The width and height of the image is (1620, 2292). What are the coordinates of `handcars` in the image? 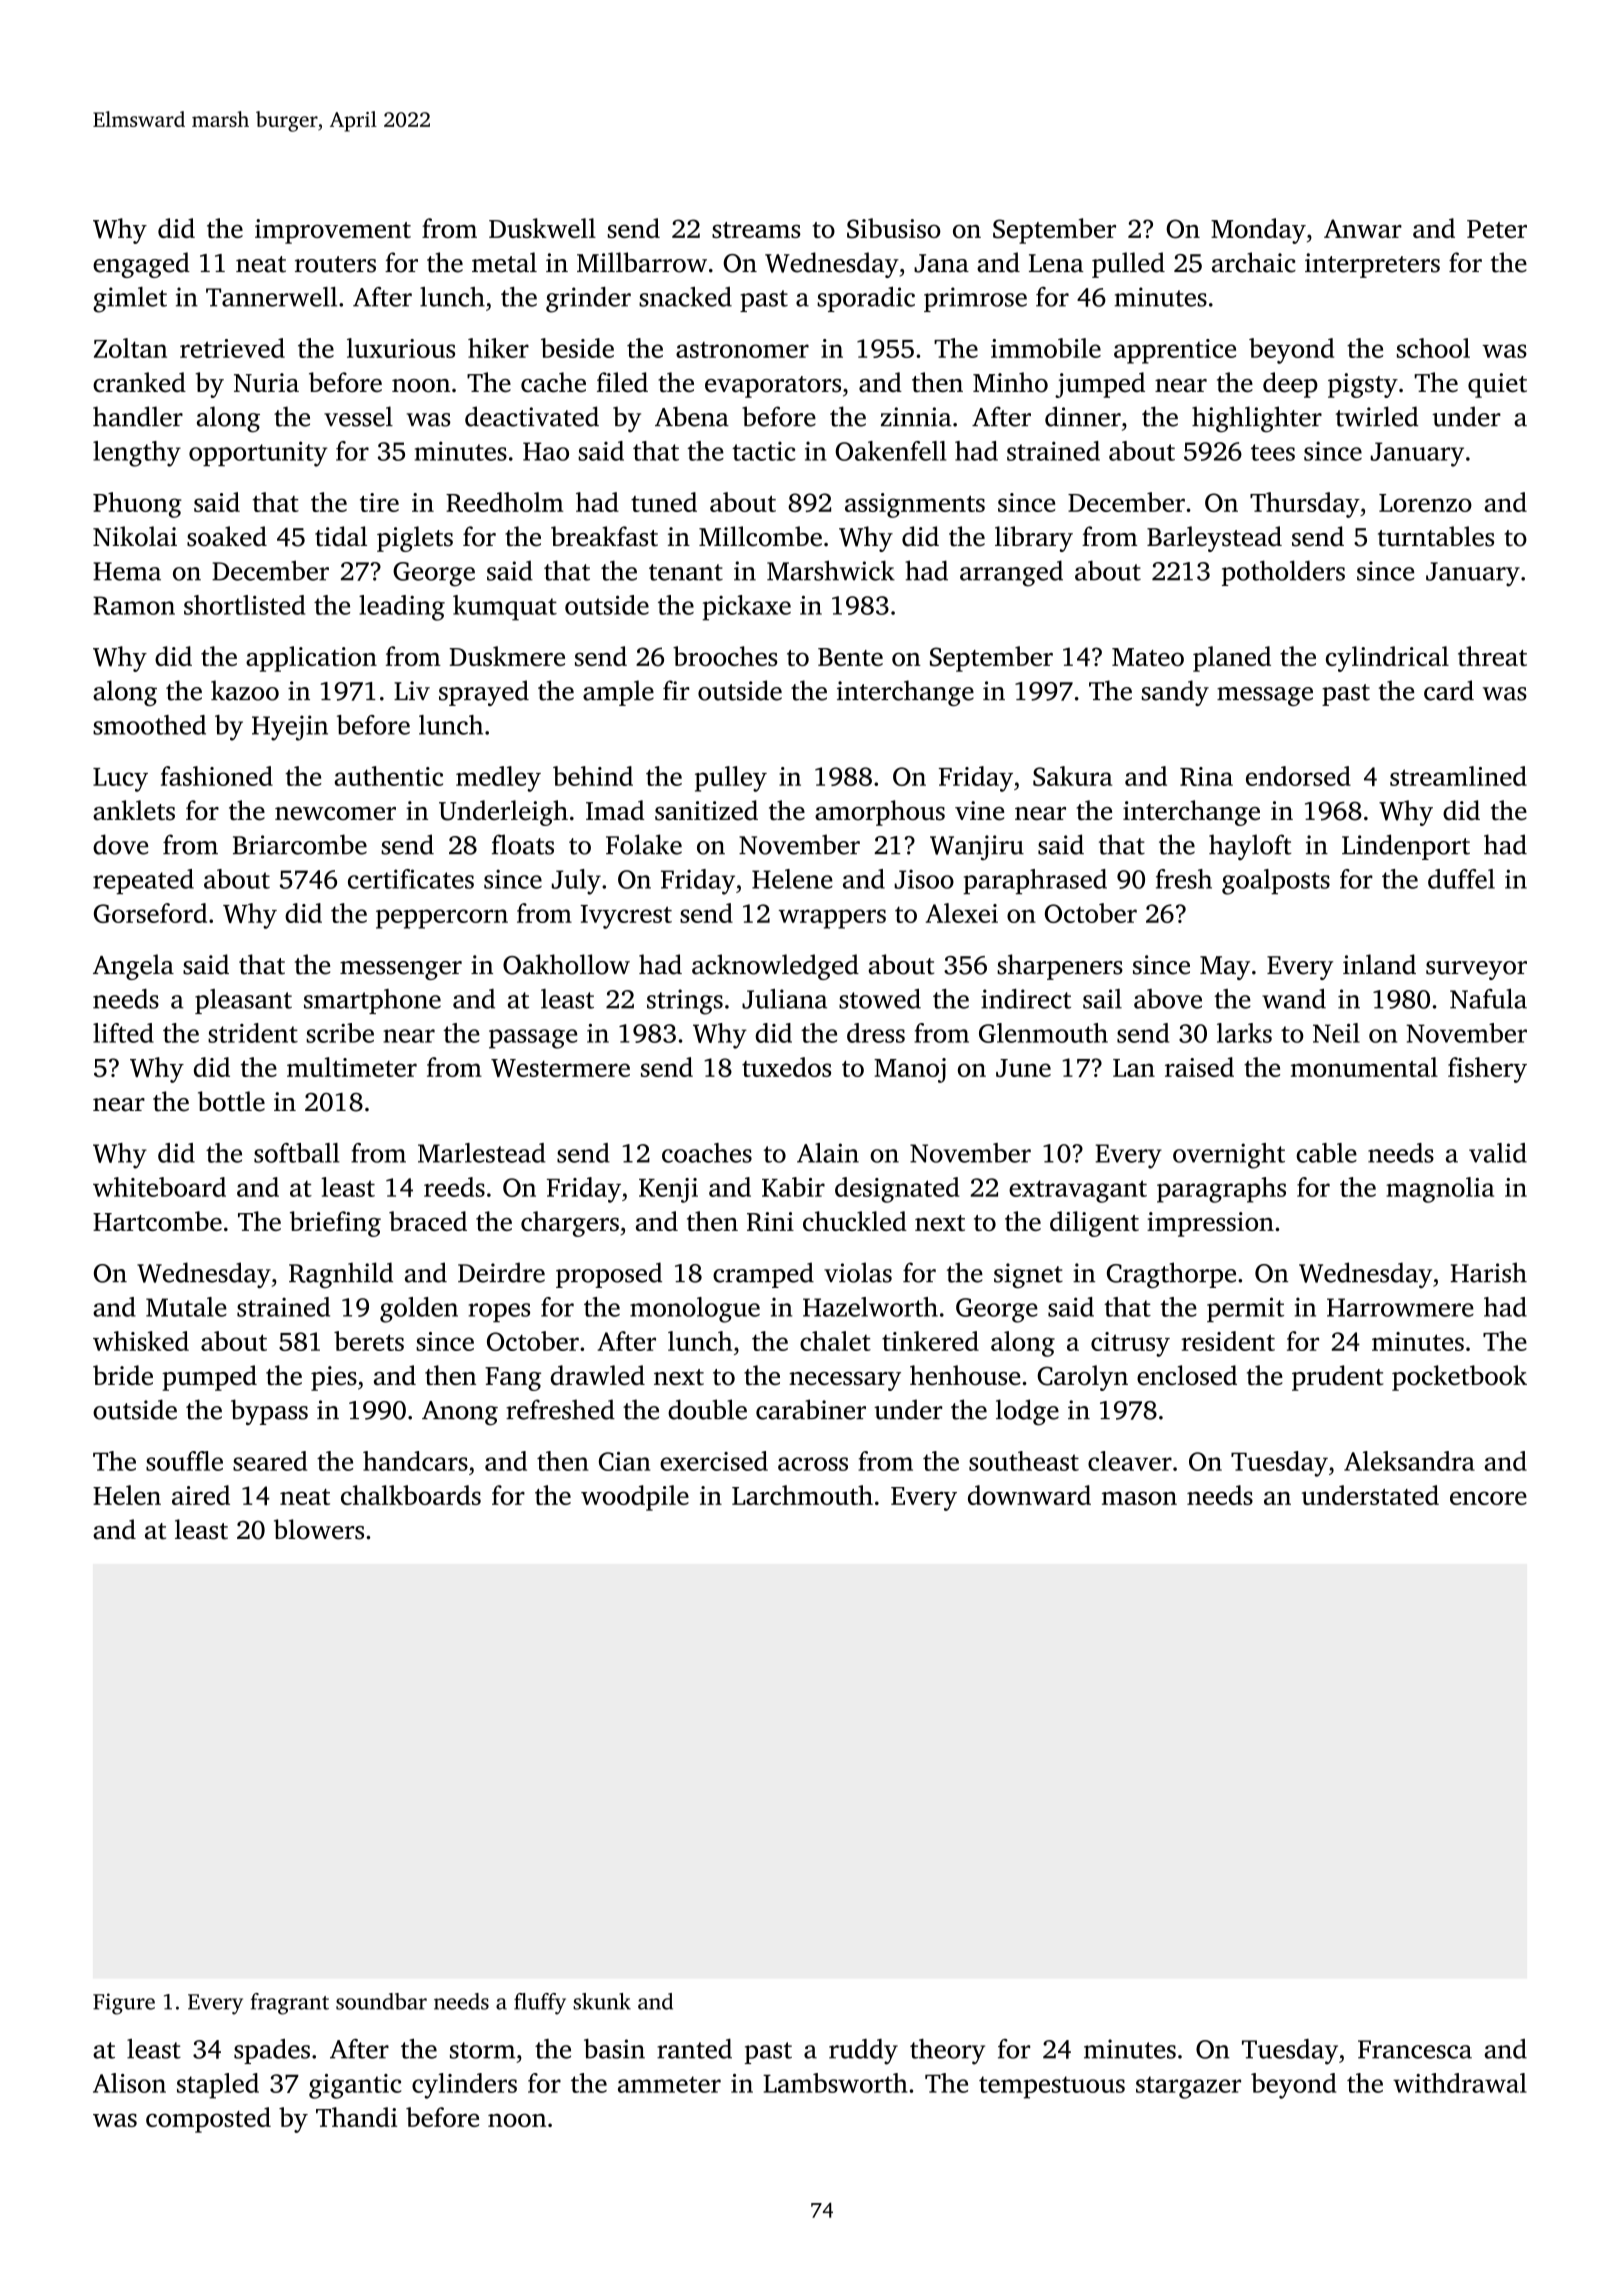 It's located at (415, 1461).
